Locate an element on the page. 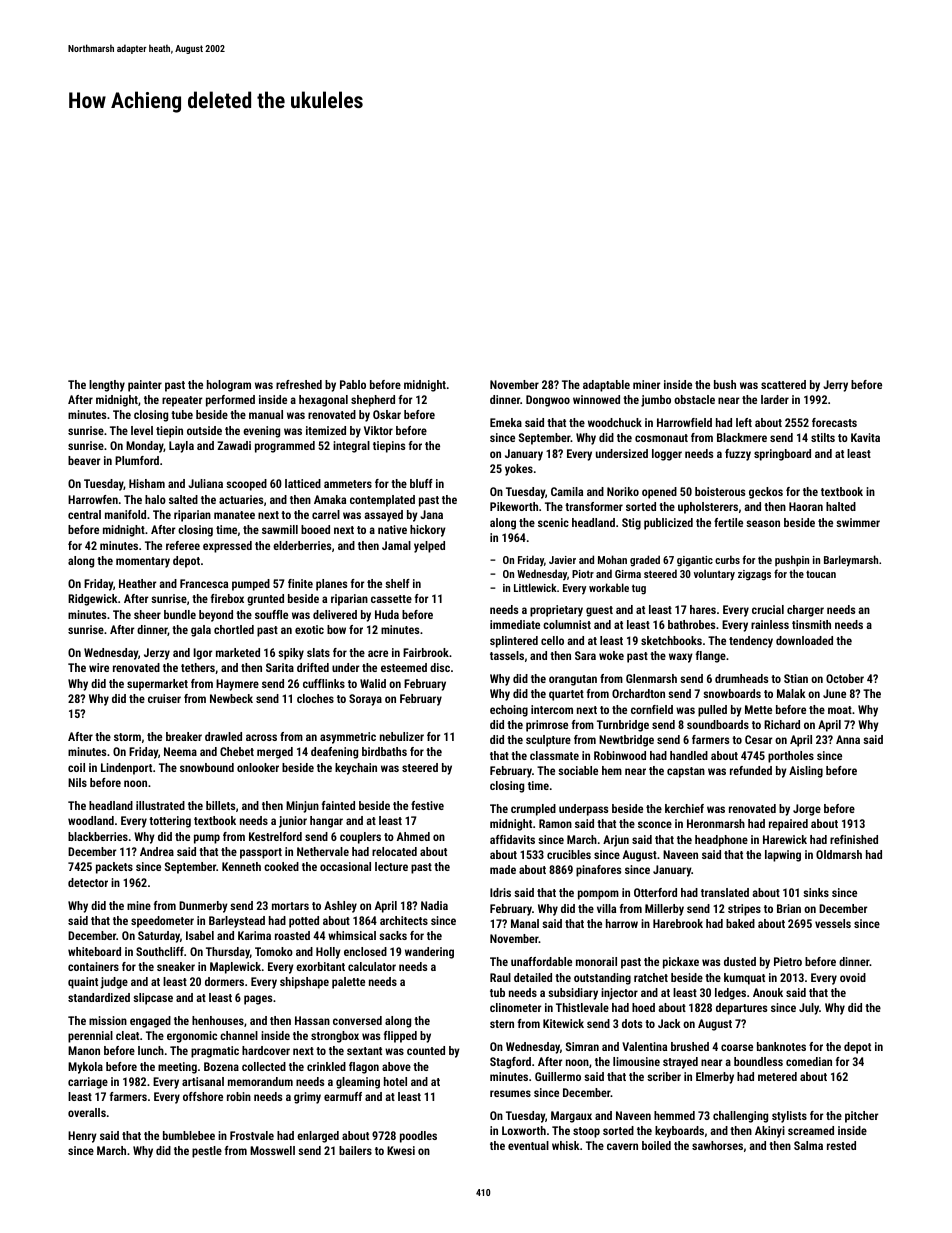  nebulizer is located at coordinates (402, 736).
